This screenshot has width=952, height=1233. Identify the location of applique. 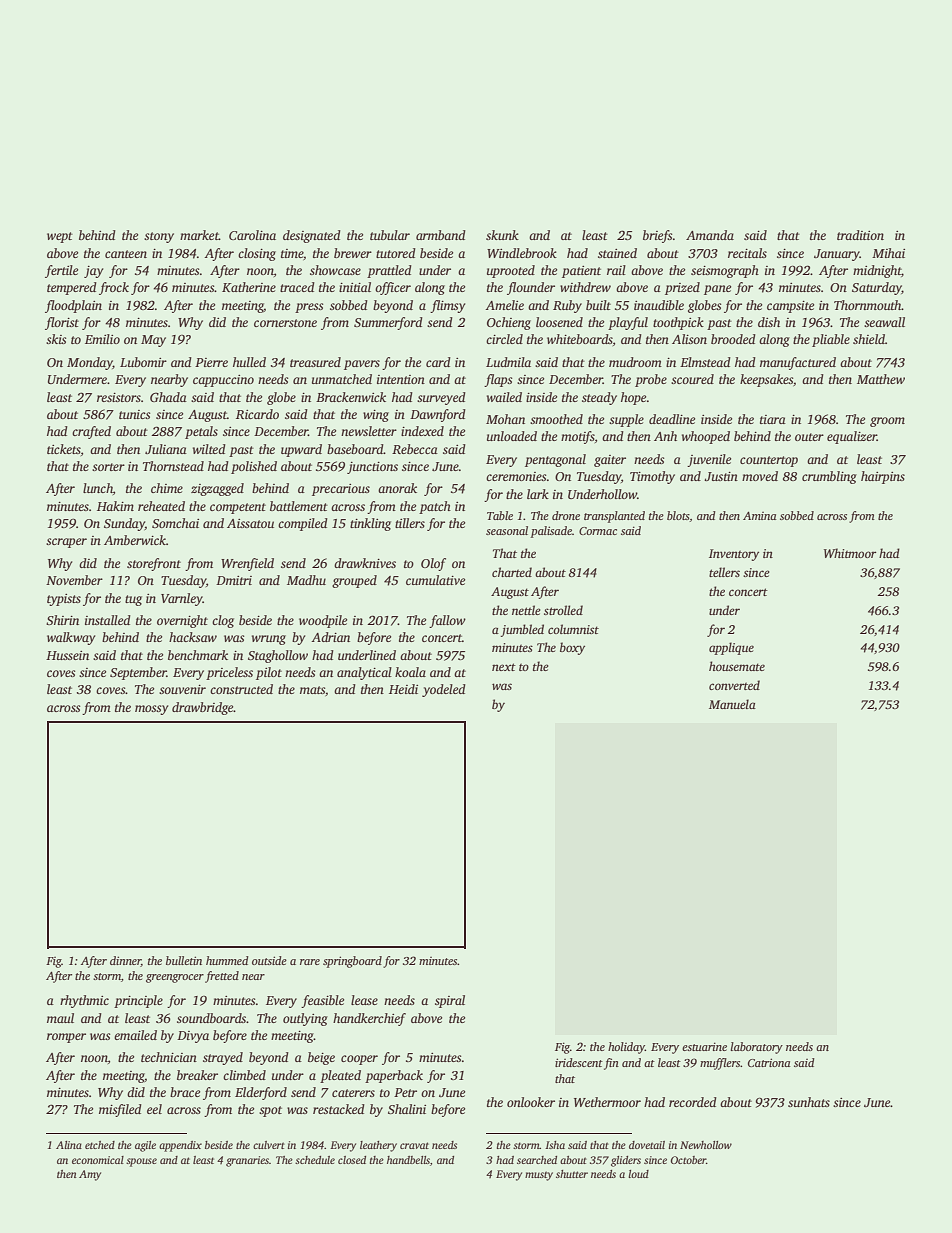
(731, 648).
